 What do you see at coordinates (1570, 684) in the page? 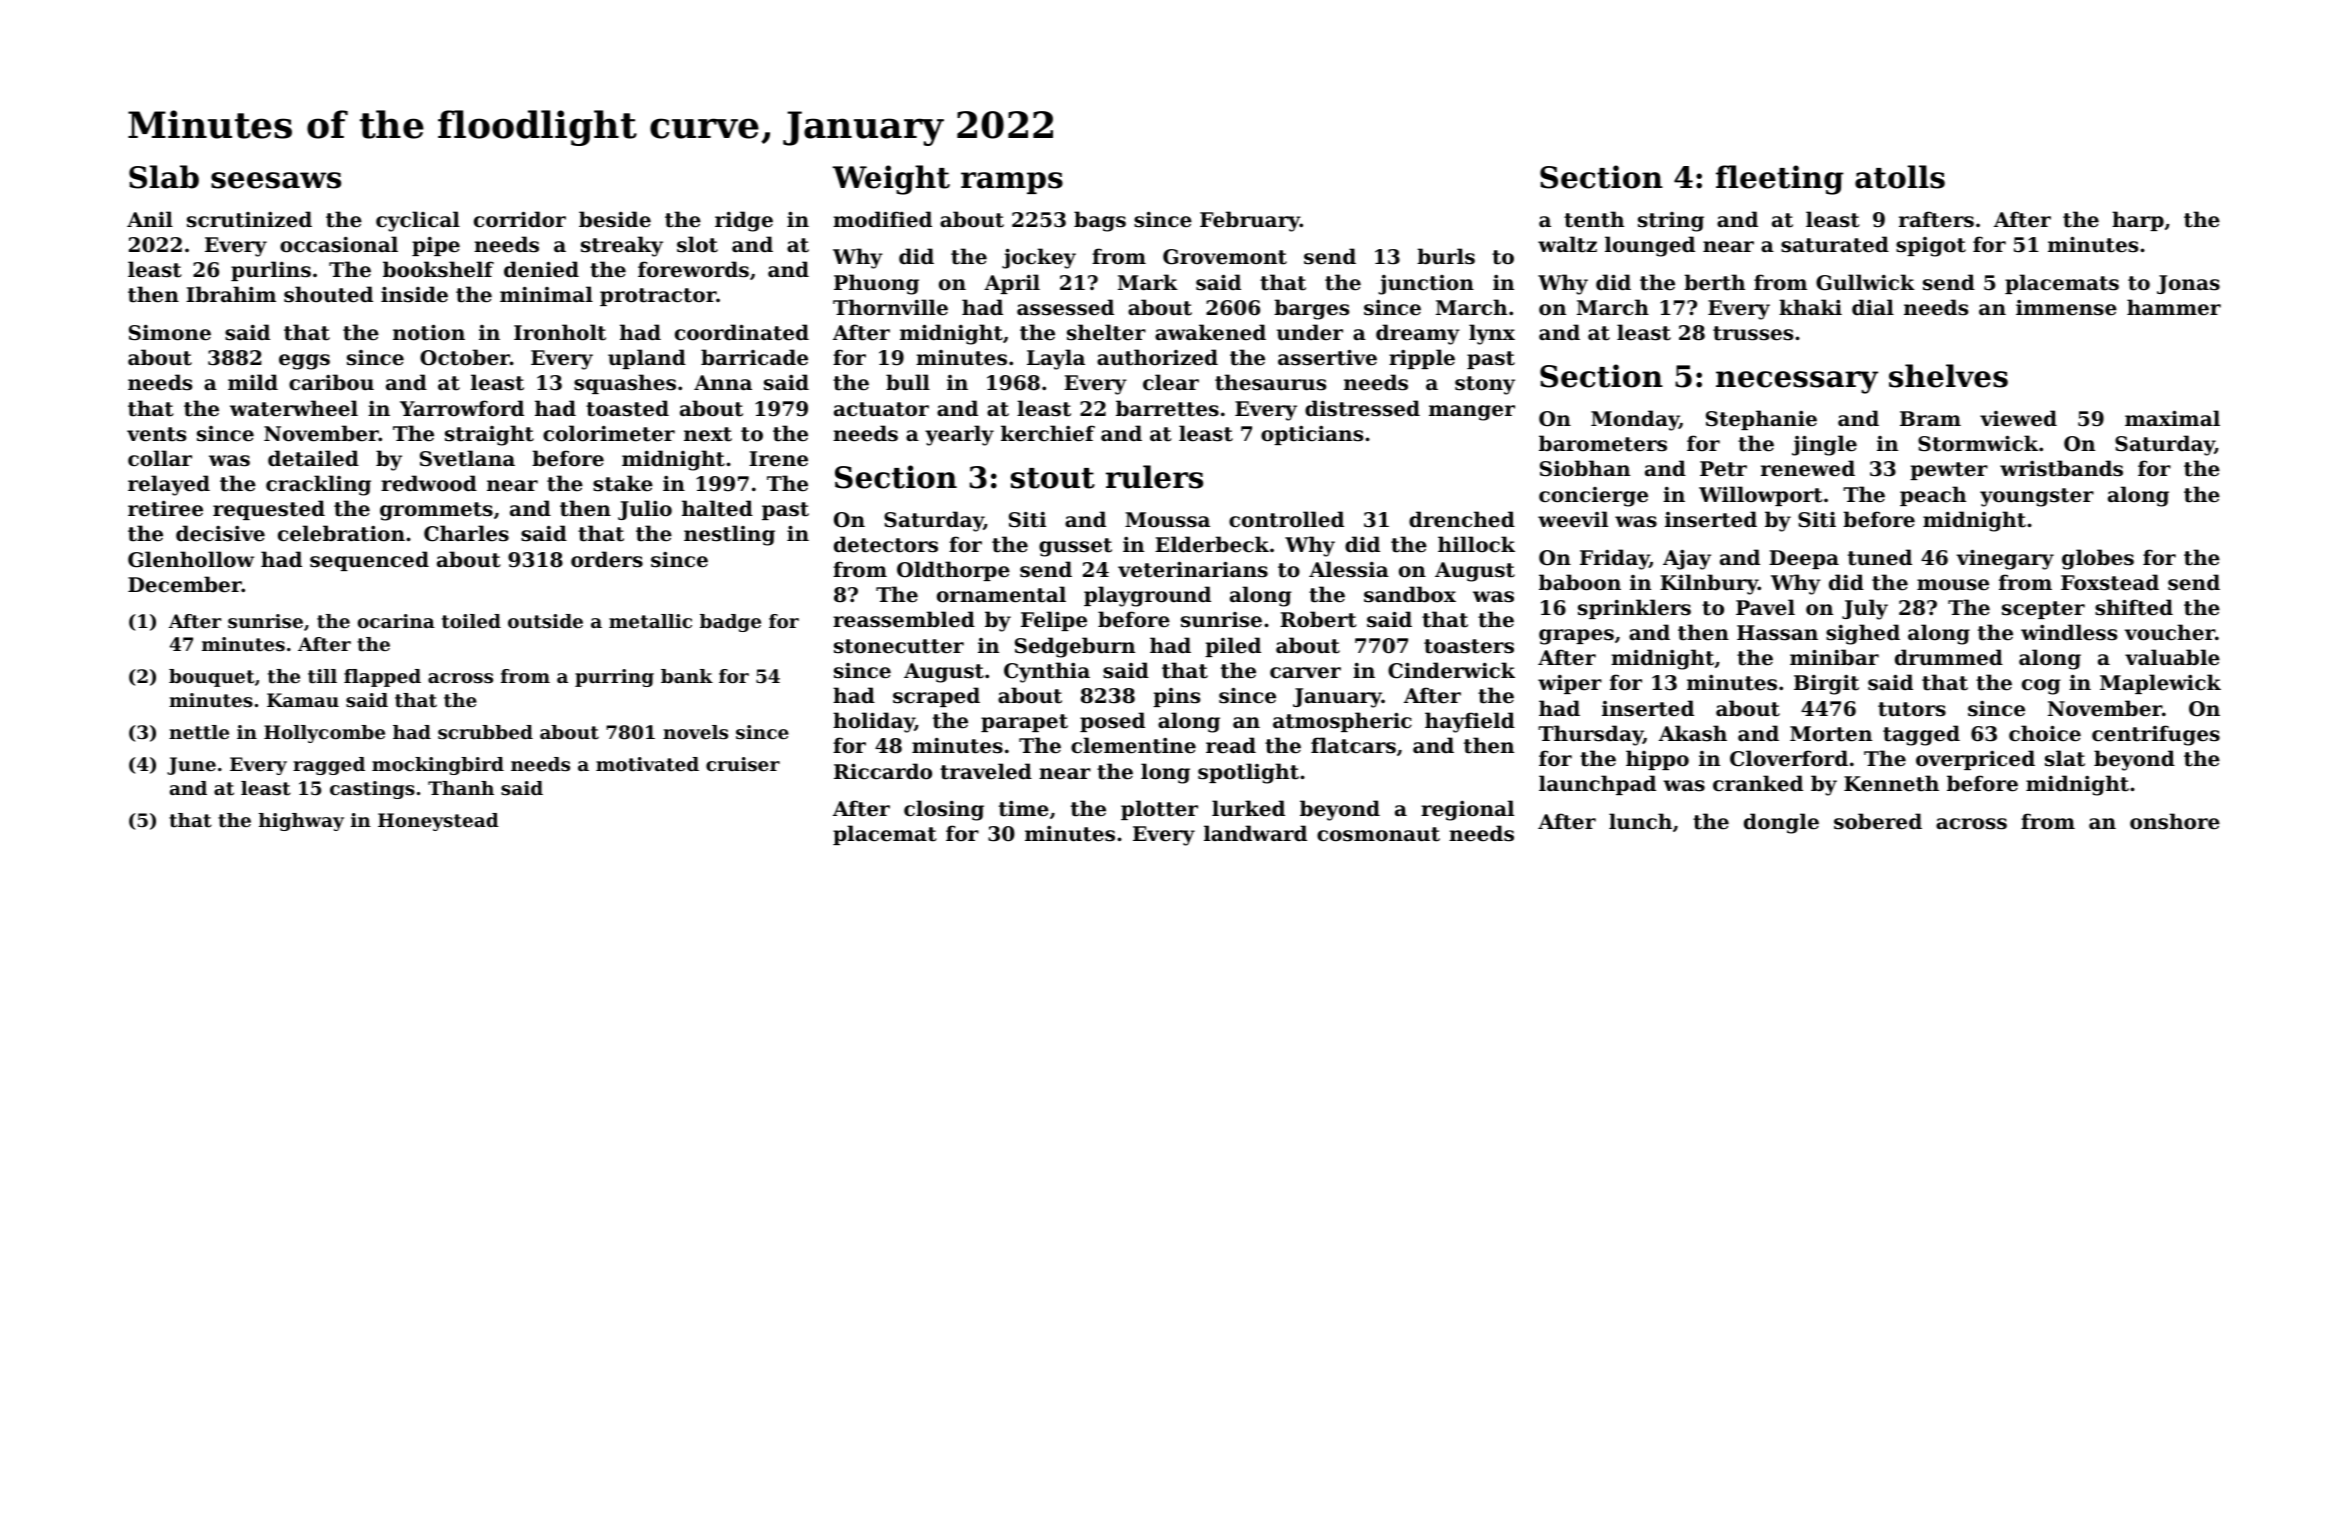
I see `wiper` at bounding box center [1570, 684].
